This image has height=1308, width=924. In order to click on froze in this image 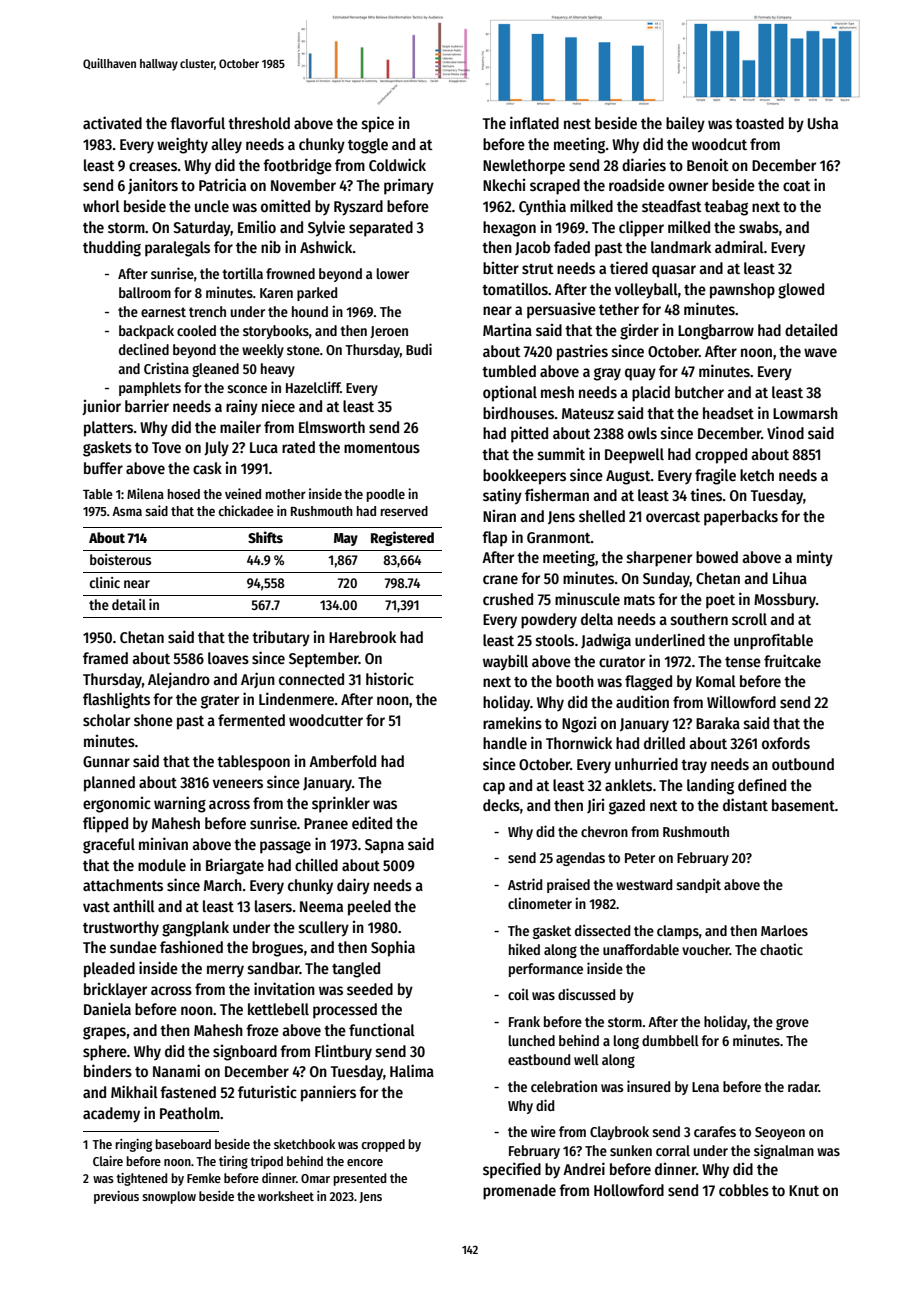, I will do `click(262, 1030)`.
